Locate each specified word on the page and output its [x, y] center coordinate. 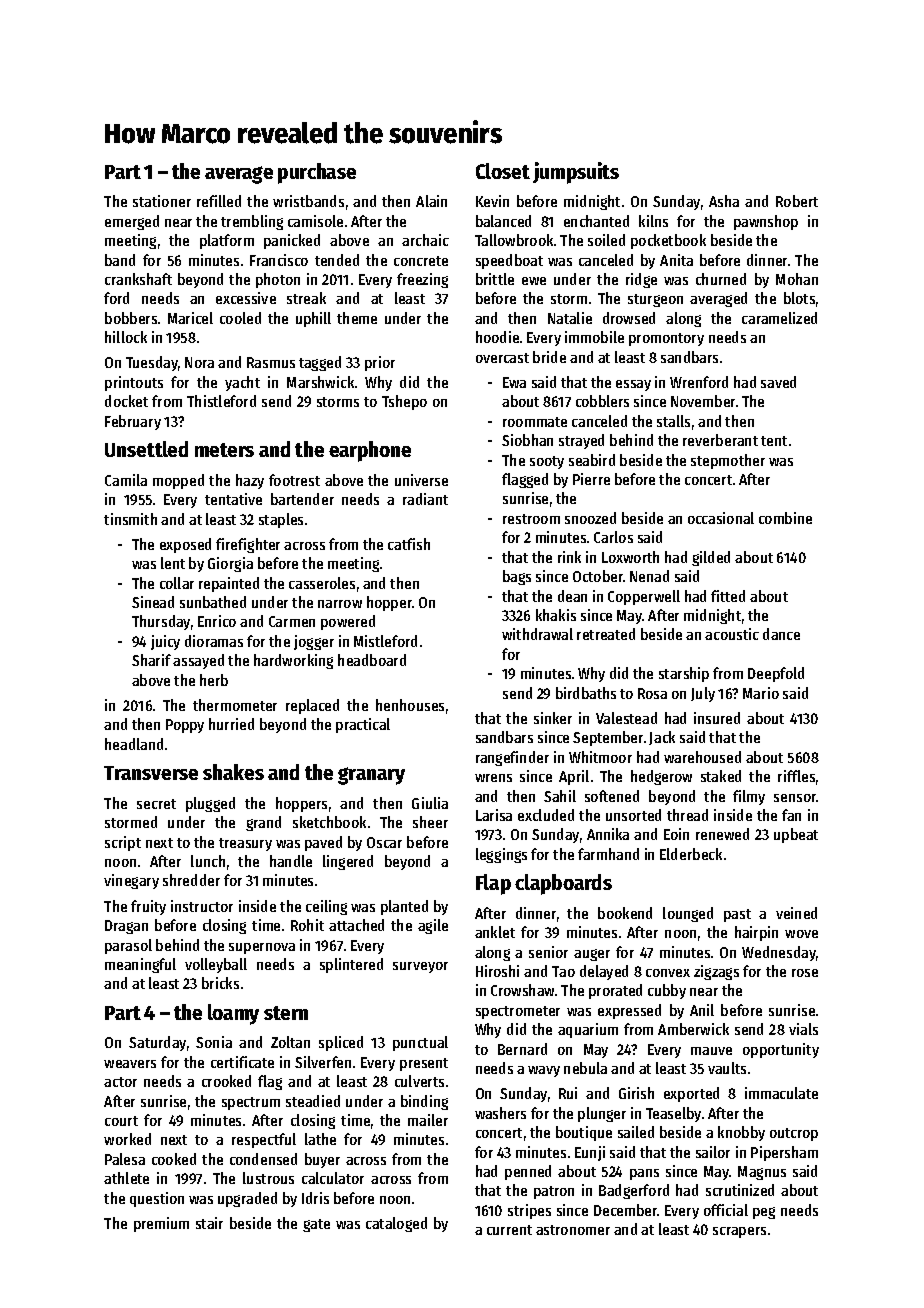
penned [528, 1172]
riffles [796, 776]
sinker [553, 718]
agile [433, 926]
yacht [242, 383]
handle [291, 861]
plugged [210, 804]
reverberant [720, 440]
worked [127, 1139]
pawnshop [766, 222]
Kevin [492, 201]
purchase [317, 173]
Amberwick [693, 1029]
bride [549, 357]
